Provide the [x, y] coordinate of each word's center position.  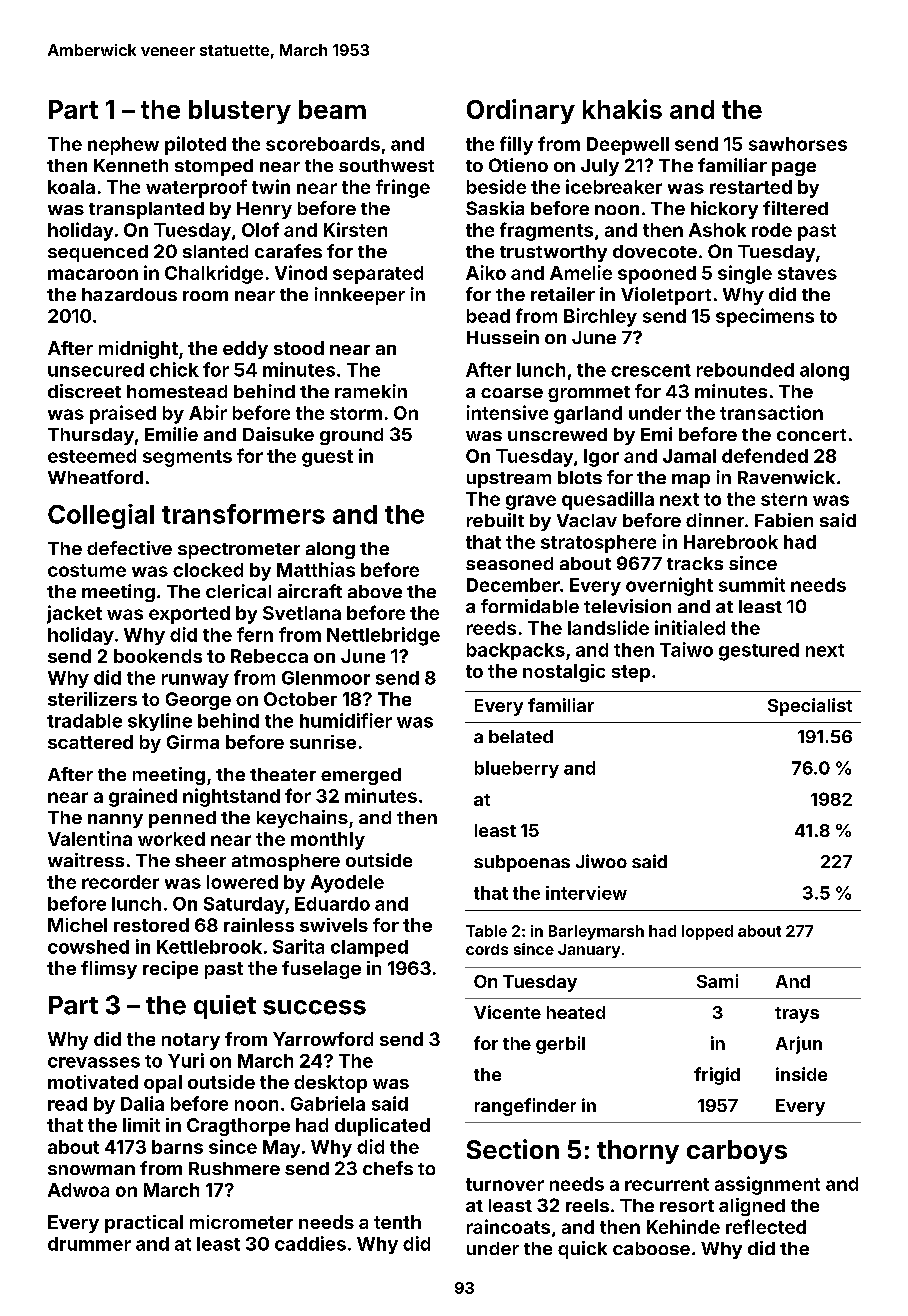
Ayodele [347, 884]
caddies [310, 1243]
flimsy [109, 970]
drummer [89, 1244]
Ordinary [521, 111]
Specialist [810, 707]
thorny [638, 1152]
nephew [123, 146]
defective [129, 548]
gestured [759, 652]
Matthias [316, 569]
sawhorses [798, 144]
